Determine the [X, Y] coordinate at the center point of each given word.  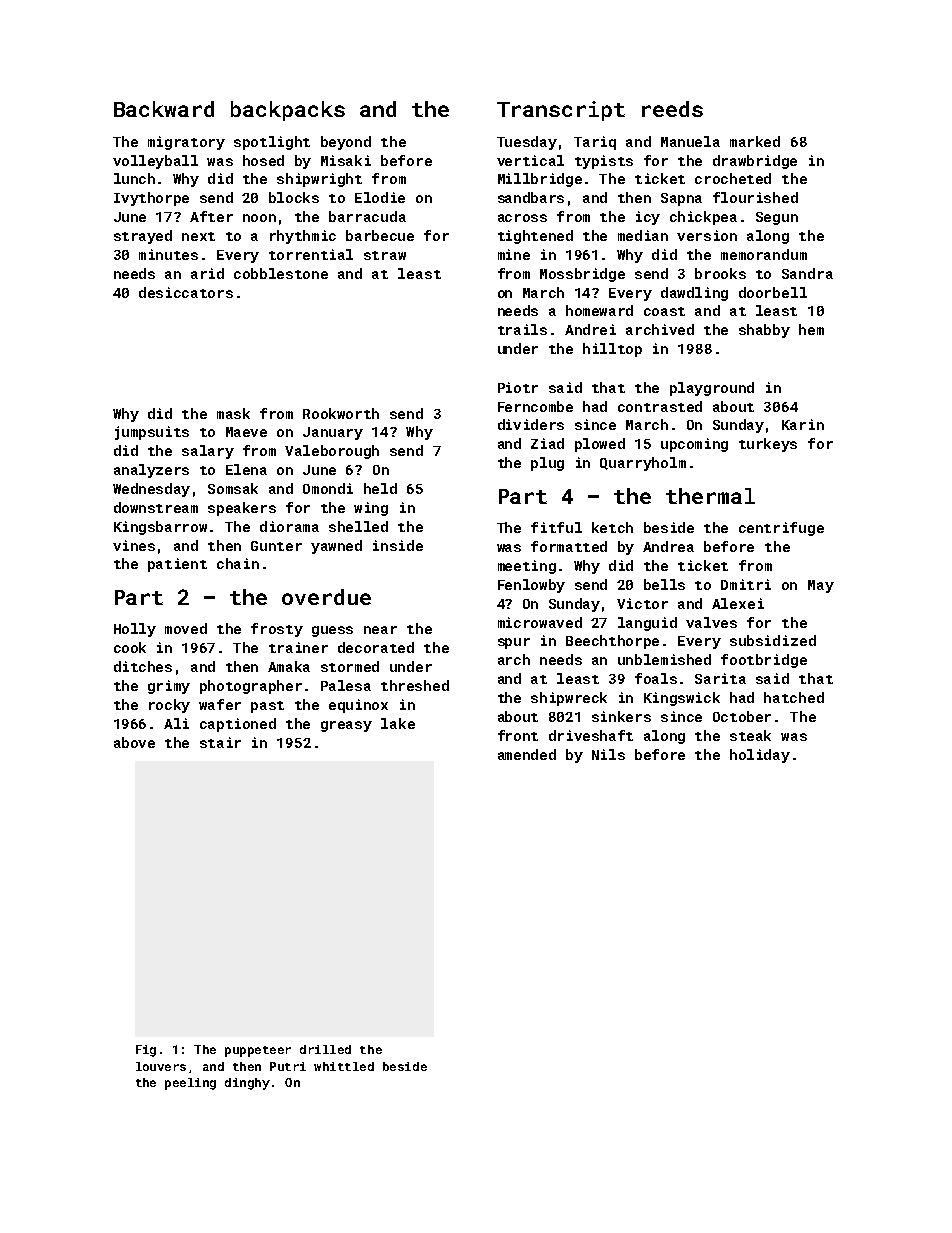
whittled [344, 1066]
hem [811, 329]
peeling [190, 1084]
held [380, 488]
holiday [760, 756]
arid [207, 273]
